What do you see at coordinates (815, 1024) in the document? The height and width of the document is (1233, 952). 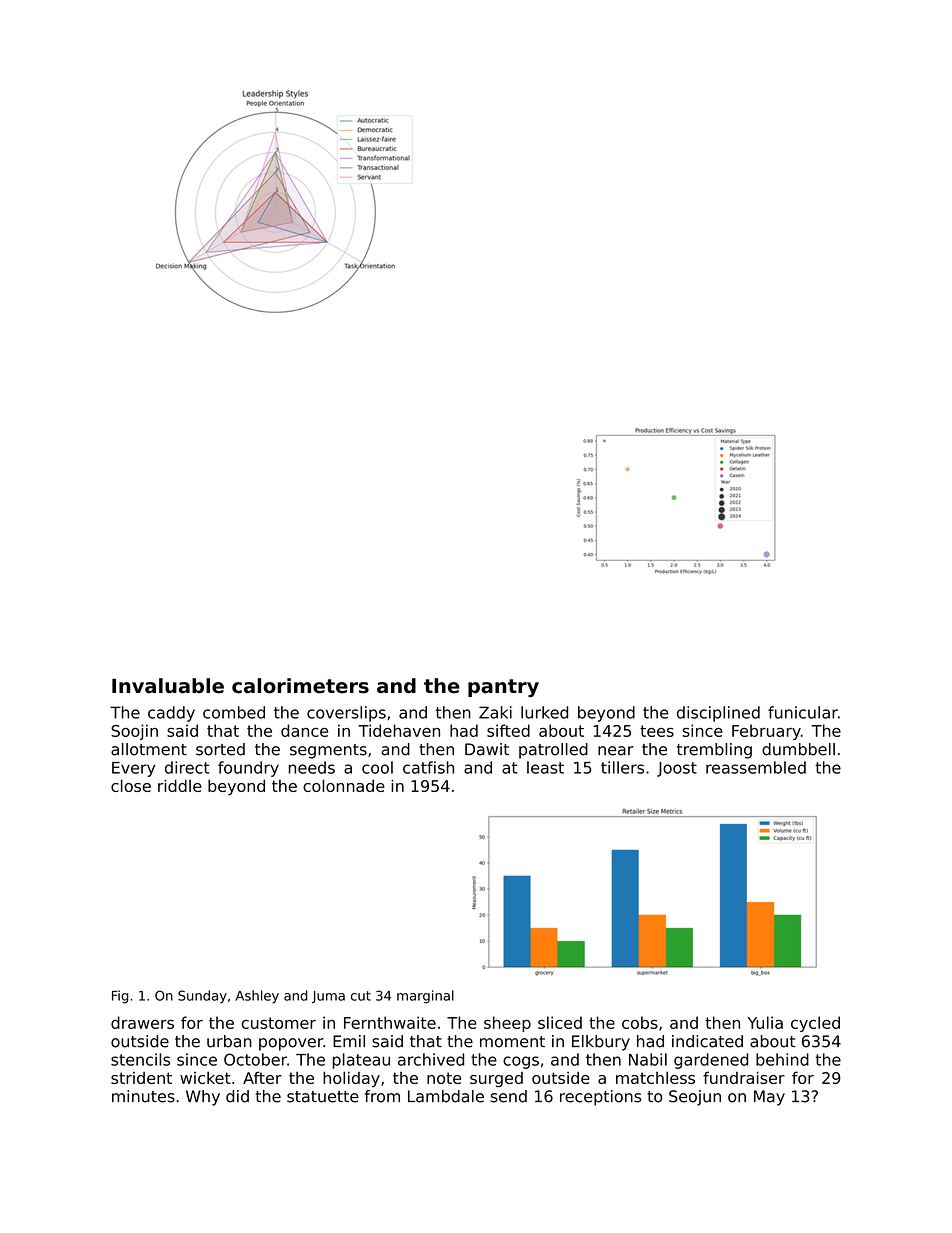 I see `cycled` at bounding box center [815, 1024].
